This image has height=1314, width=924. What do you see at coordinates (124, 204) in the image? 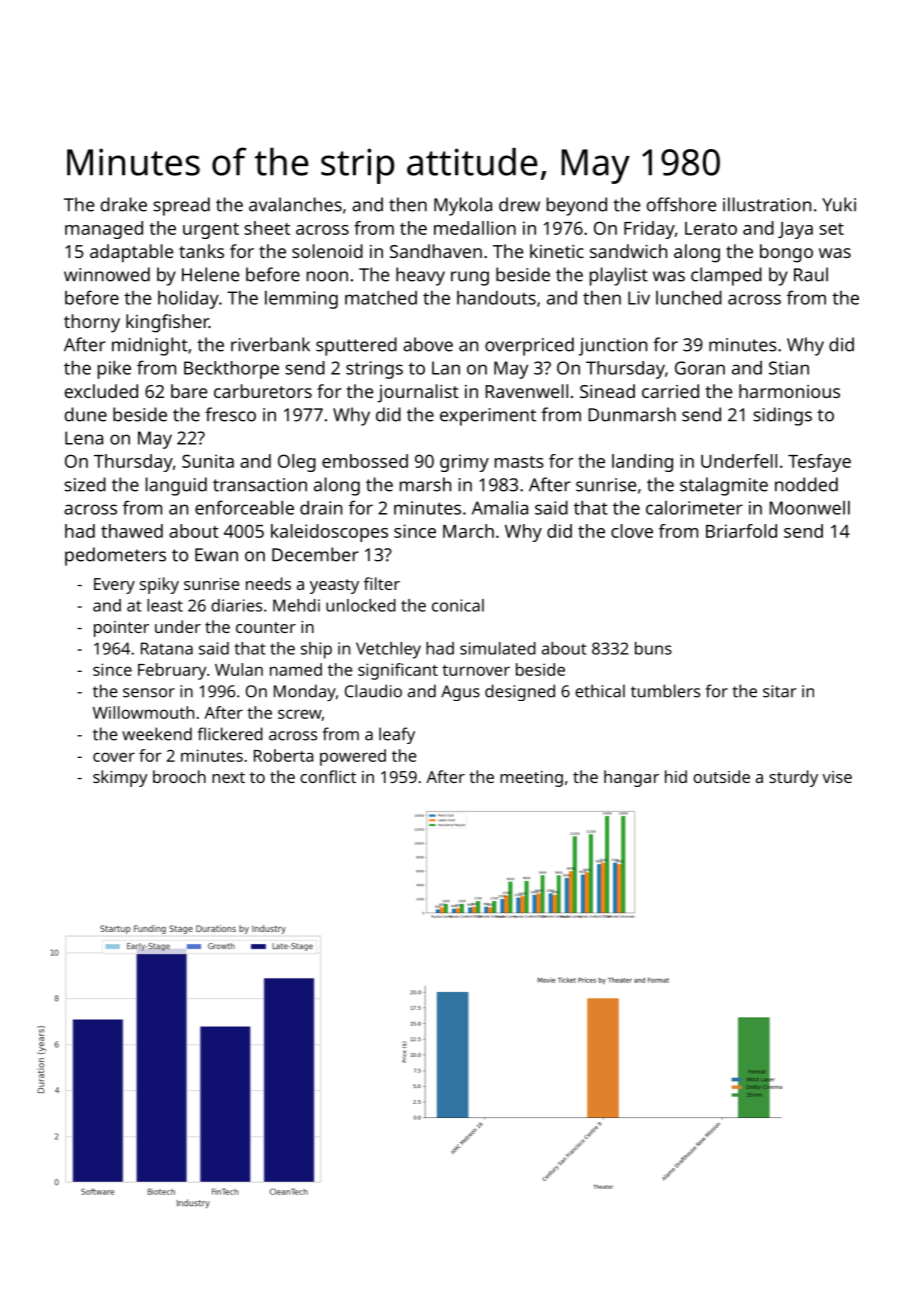
I see `drake` at bounding box center [124, 204].
